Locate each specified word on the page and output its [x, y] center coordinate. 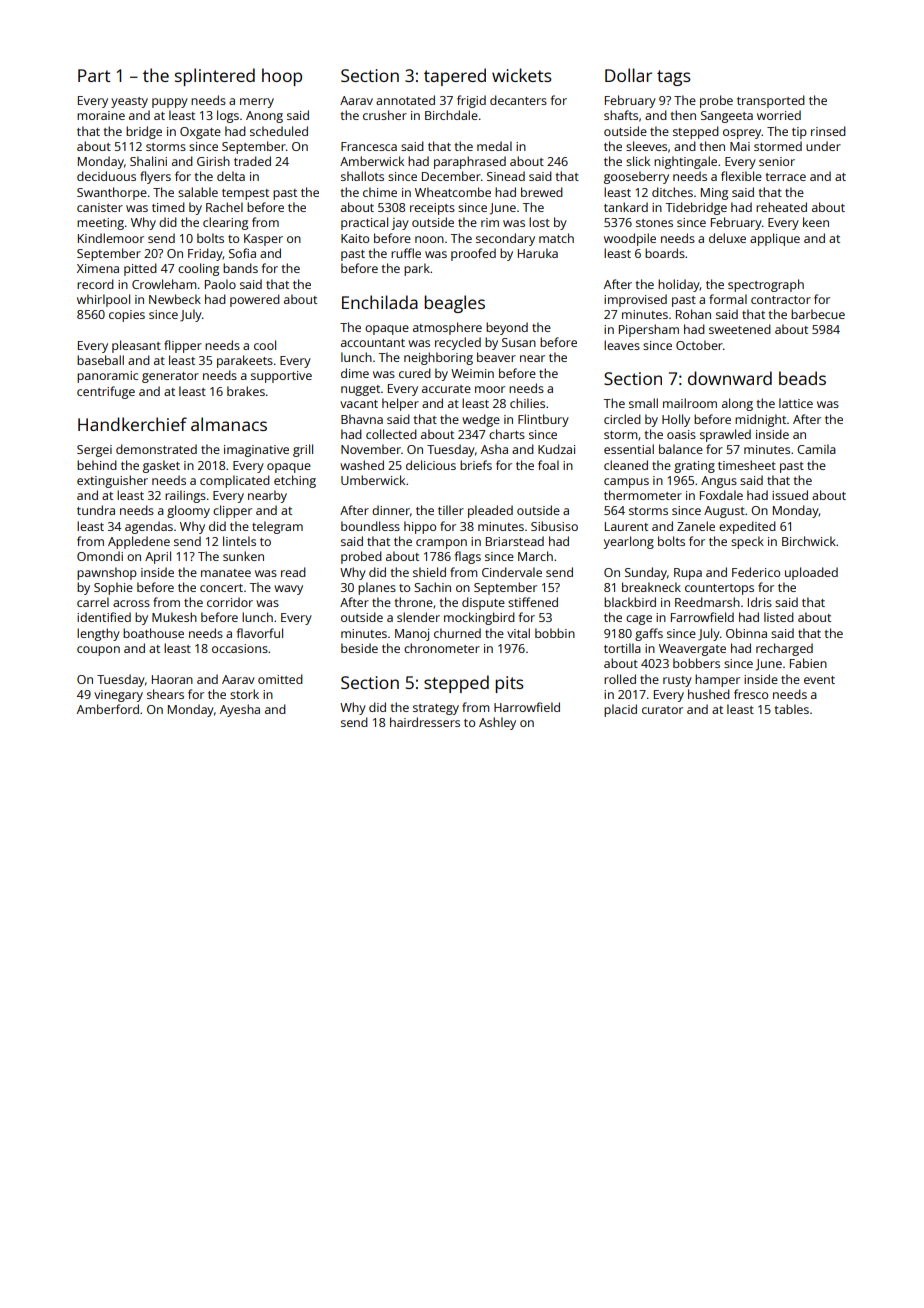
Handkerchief [132, 424]
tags [674, 78]
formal [728, 299]
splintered [215, 77]
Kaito [355, 238]
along [737, 404]
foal [548, 465]
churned [457, 633]
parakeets [245, 361]
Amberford [108, 709]
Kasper [263, 240]
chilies [527, 403]
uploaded [811, 573]
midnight [760, 420]
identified [104, 617]
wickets [522, 75]
